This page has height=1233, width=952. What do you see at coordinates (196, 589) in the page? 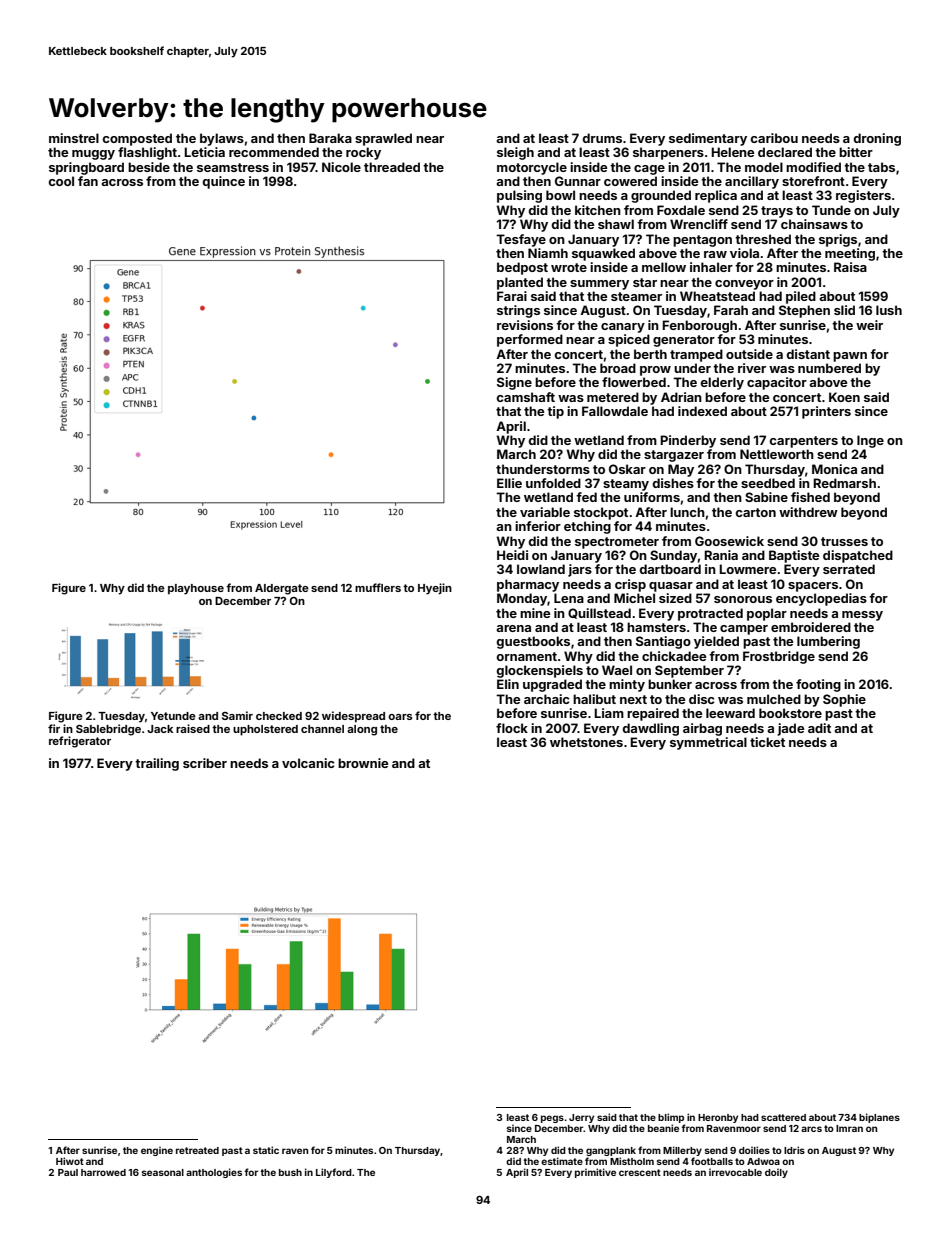
I see `playhouse` at bounding box center [196, 589].
